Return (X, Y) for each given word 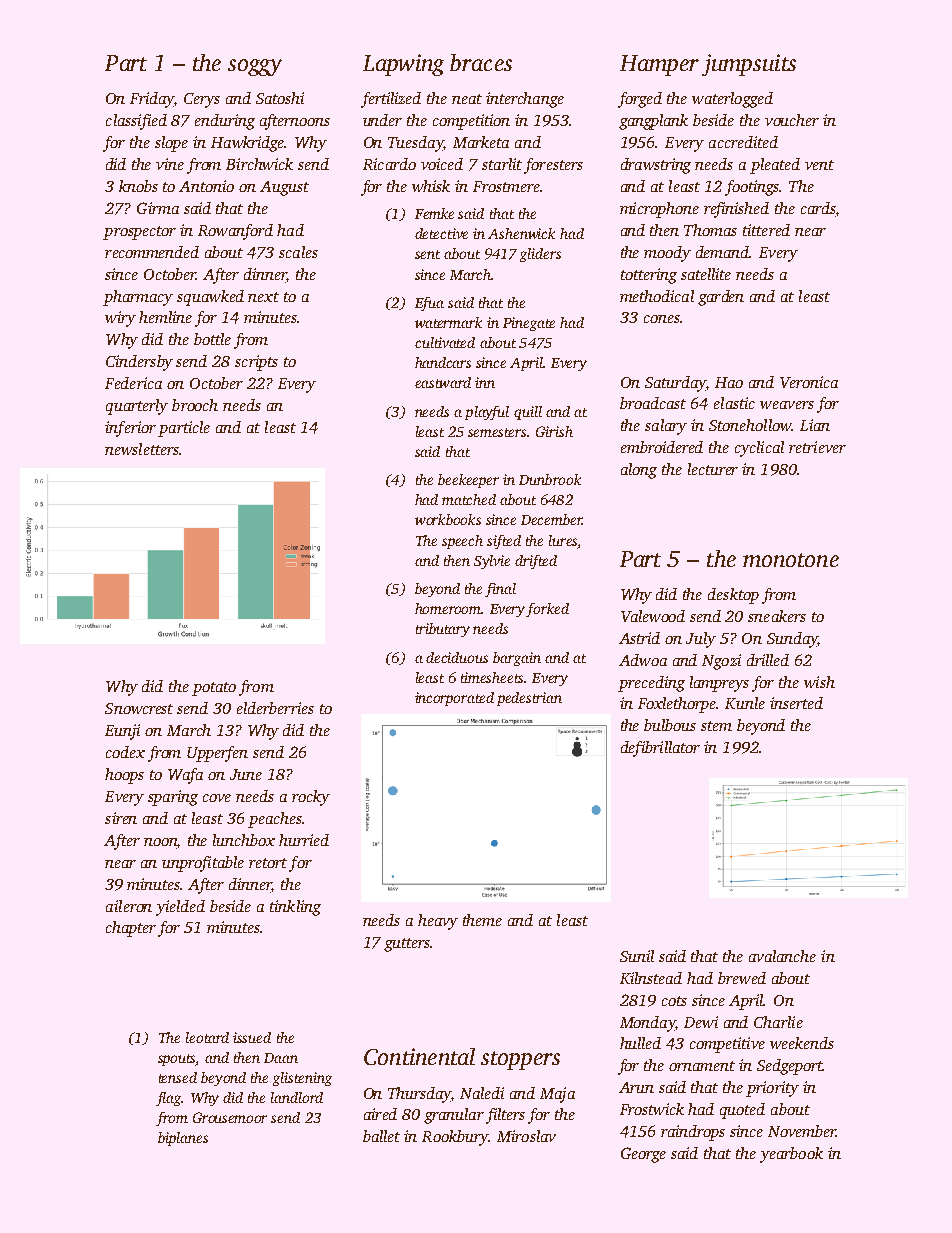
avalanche (782, 956)
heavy (438, 922)
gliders (540, 255)
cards (818, 208)
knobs (138, 186)
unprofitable (203, 864)
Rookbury (455, 1138)
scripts (256, 363)
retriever (817, 447)
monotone (791, 560)
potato (214, 689)
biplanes (183, 1139)
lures (563, 540)
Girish (554, 431)
